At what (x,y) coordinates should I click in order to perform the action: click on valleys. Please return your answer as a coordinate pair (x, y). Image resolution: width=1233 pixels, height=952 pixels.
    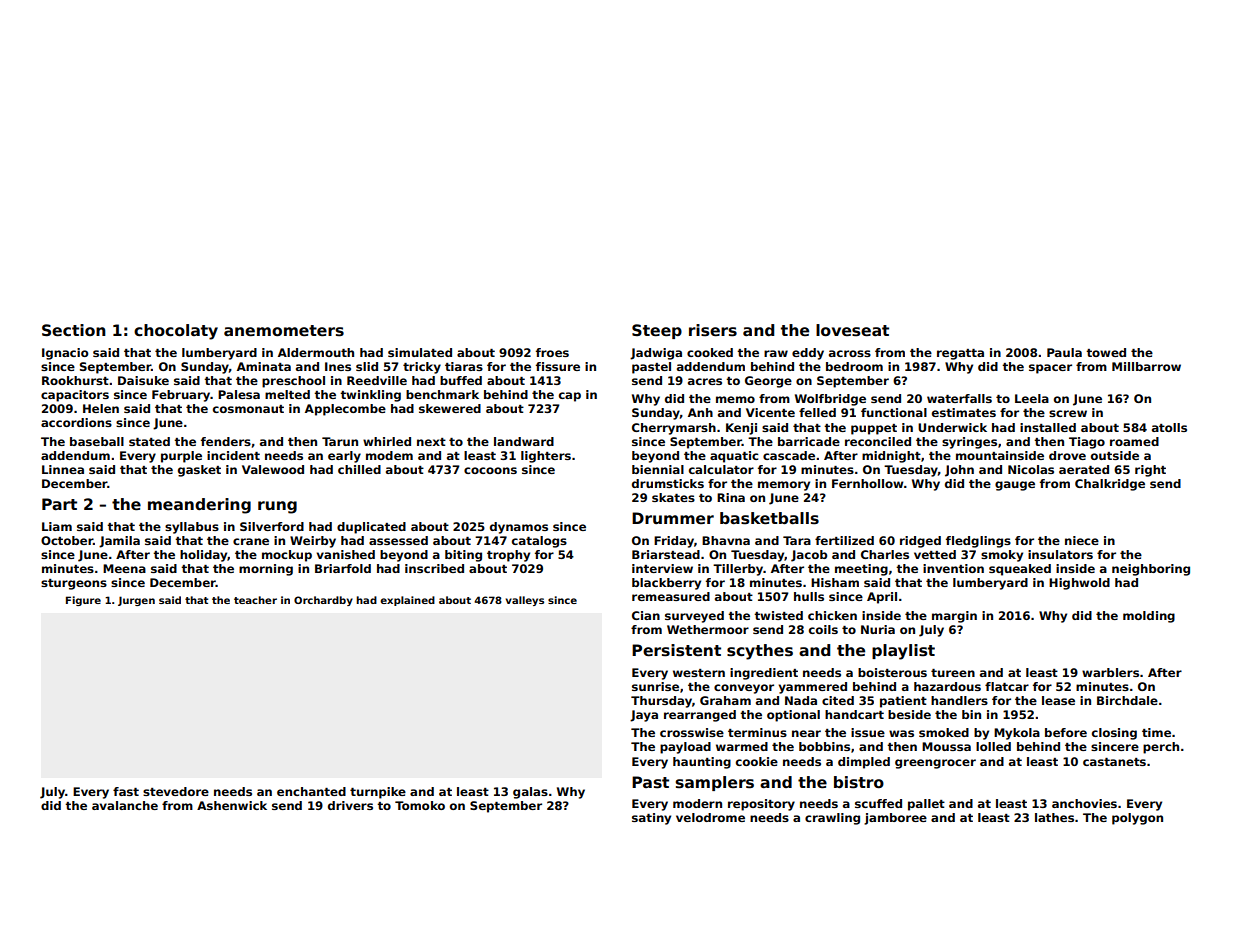
    Looking at the image, I should click on (525, 601).
